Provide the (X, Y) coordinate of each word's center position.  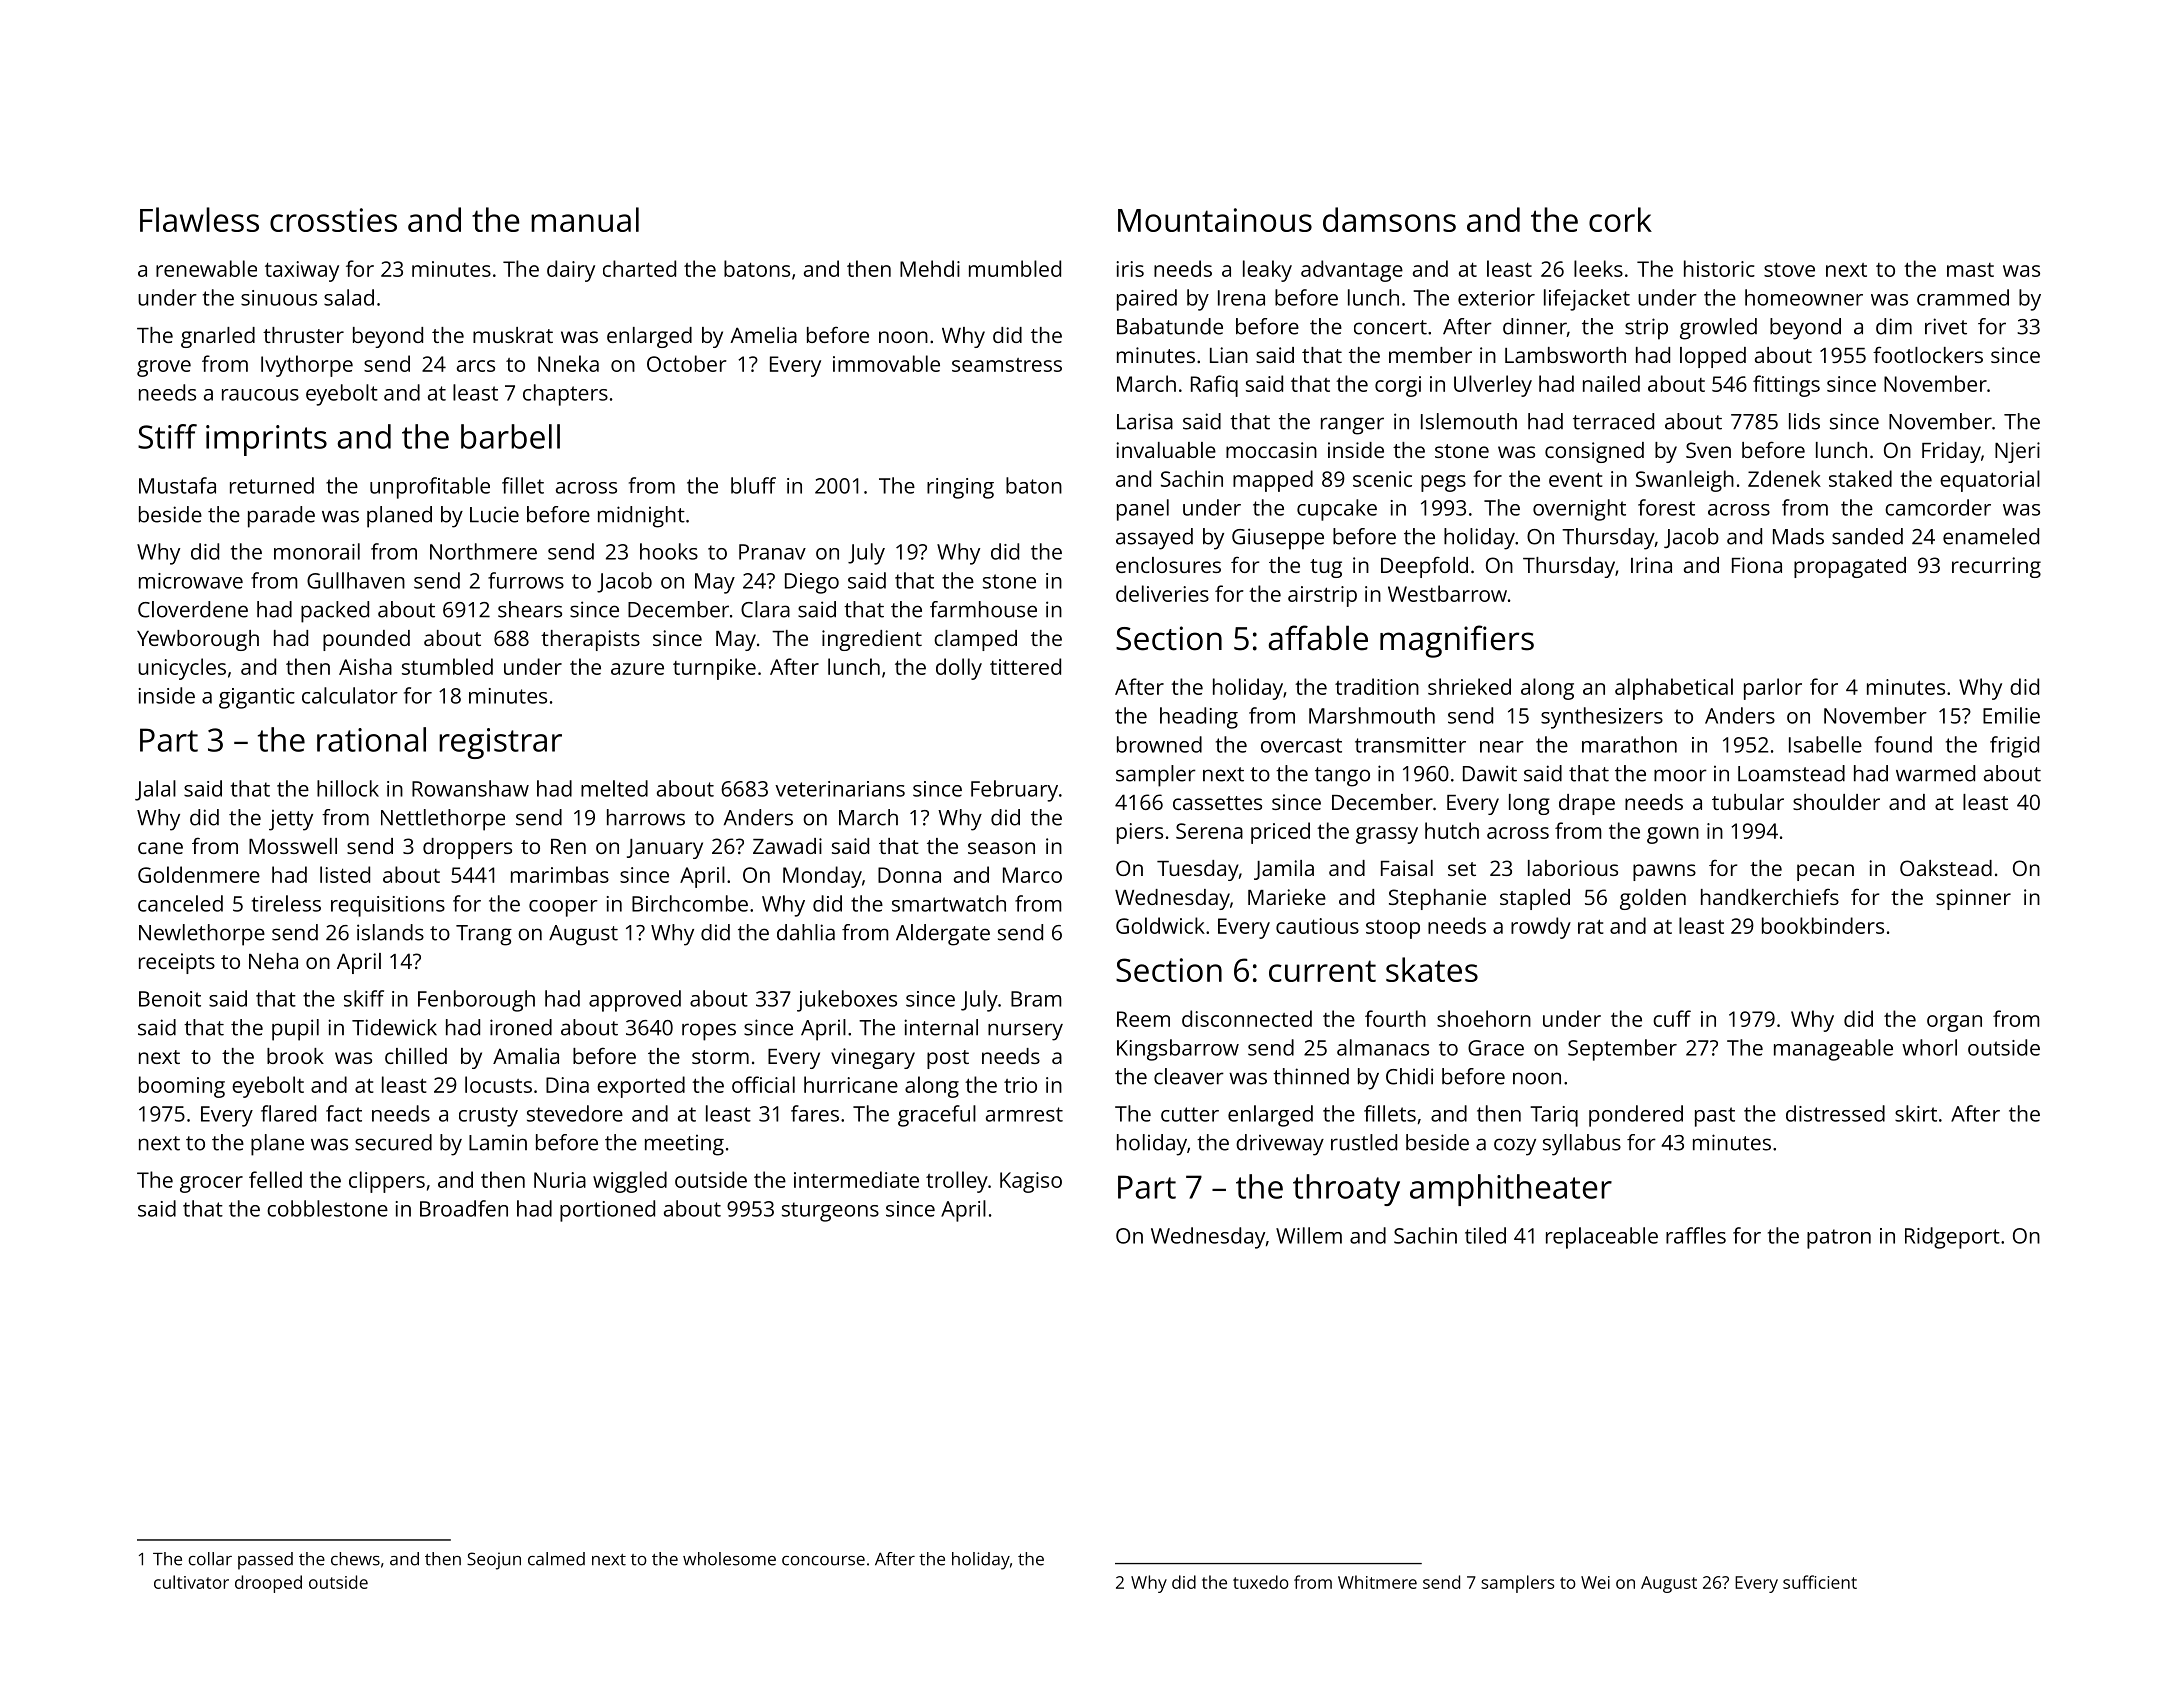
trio (1020, 1085)
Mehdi (930, 268)
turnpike (714, 669)
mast (1970, 270)
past (1715, 1117)
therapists (590, 640)
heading (1199, 718)
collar (210, 1559)
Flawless (199, 219)
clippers (387, 1182)
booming (182, 1087)
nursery (1025, 1032)
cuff (1672, 1018)
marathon (1629, 744)
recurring (1996, 567)
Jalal (155, 790)
